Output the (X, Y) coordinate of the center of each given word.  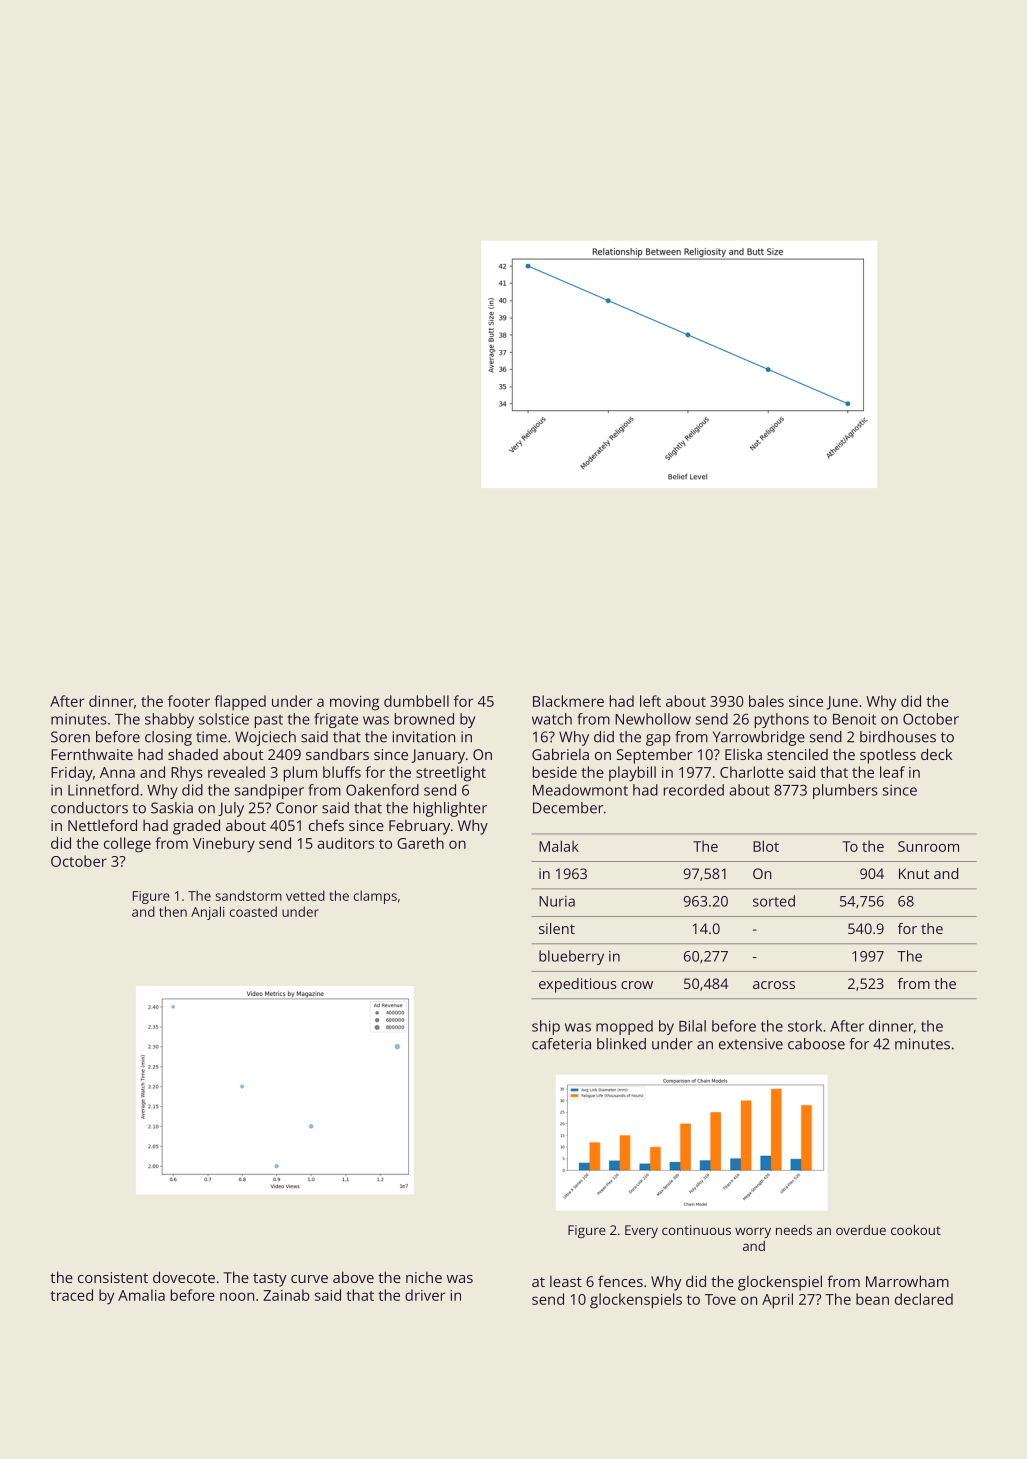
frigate (336, 720)
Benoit (854, 719)
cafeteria (561, 1044)
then (173, 911)
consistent (113, 1277)
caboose (816, 1044)
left (650, 701)
